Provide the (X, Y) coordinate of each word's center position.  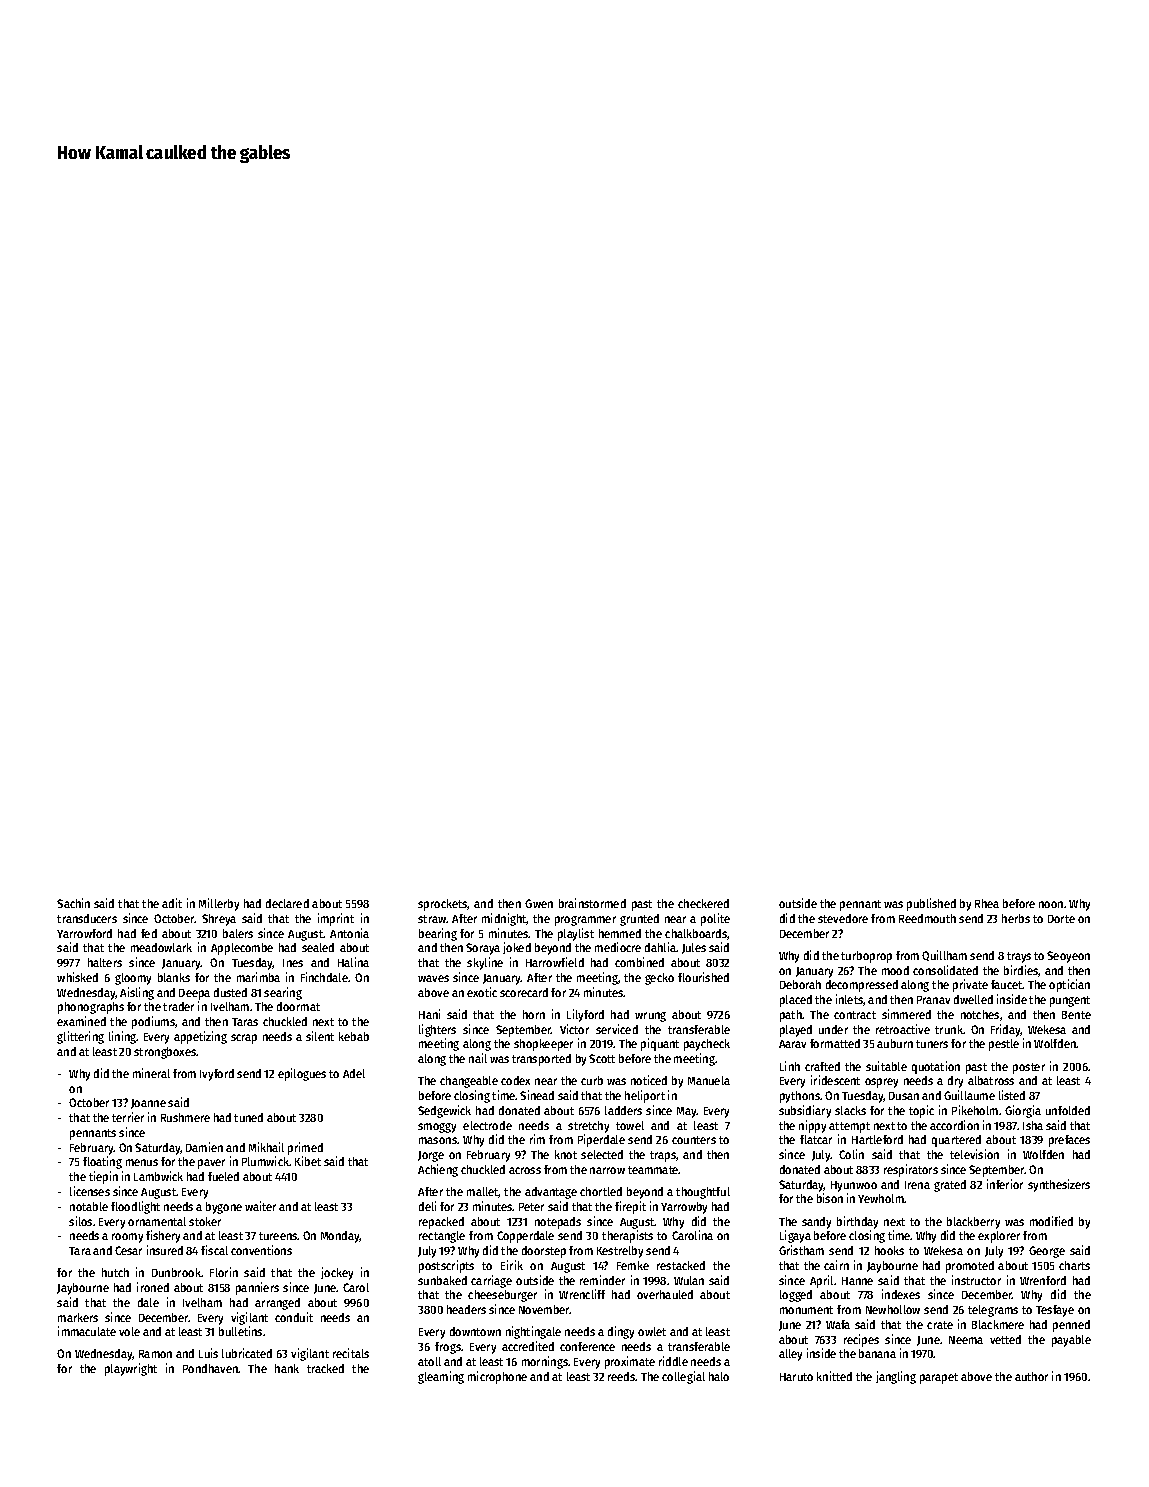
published (931, 904)
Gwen (539, 903)
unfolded (1068, 1110)
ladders (623, 1110)
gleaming (441, 1377)
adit (172, 903)
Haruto (796, 1377)
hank (287, 1368)
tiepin (103, 1177)
